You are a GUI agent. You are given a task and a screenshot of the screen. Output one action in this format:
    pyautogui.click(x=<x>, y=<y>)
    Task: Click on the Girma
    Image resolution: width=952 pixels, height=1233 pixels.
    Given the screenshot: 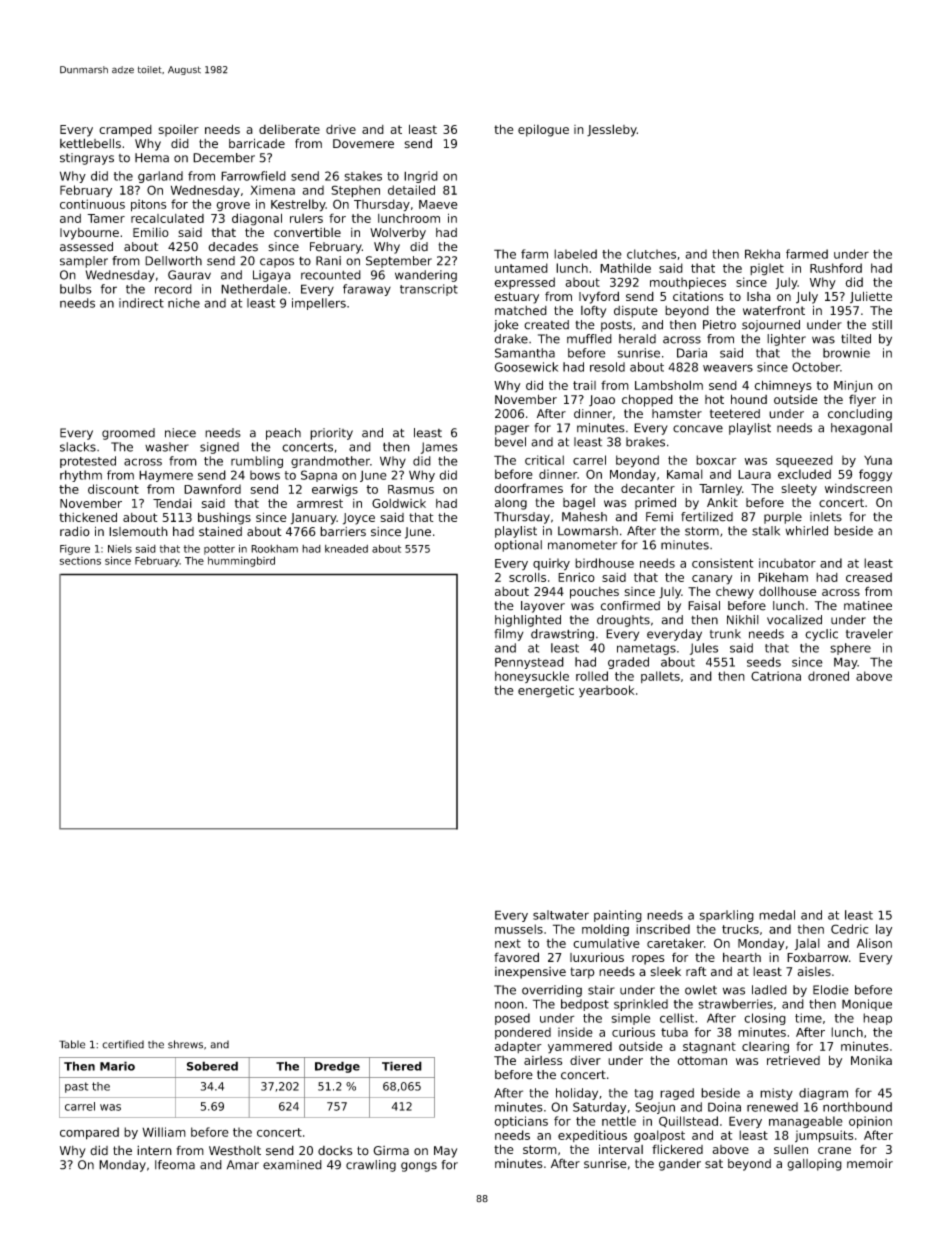 What is the action you would take?
    pyautogui.click(x=391, y=1151)
